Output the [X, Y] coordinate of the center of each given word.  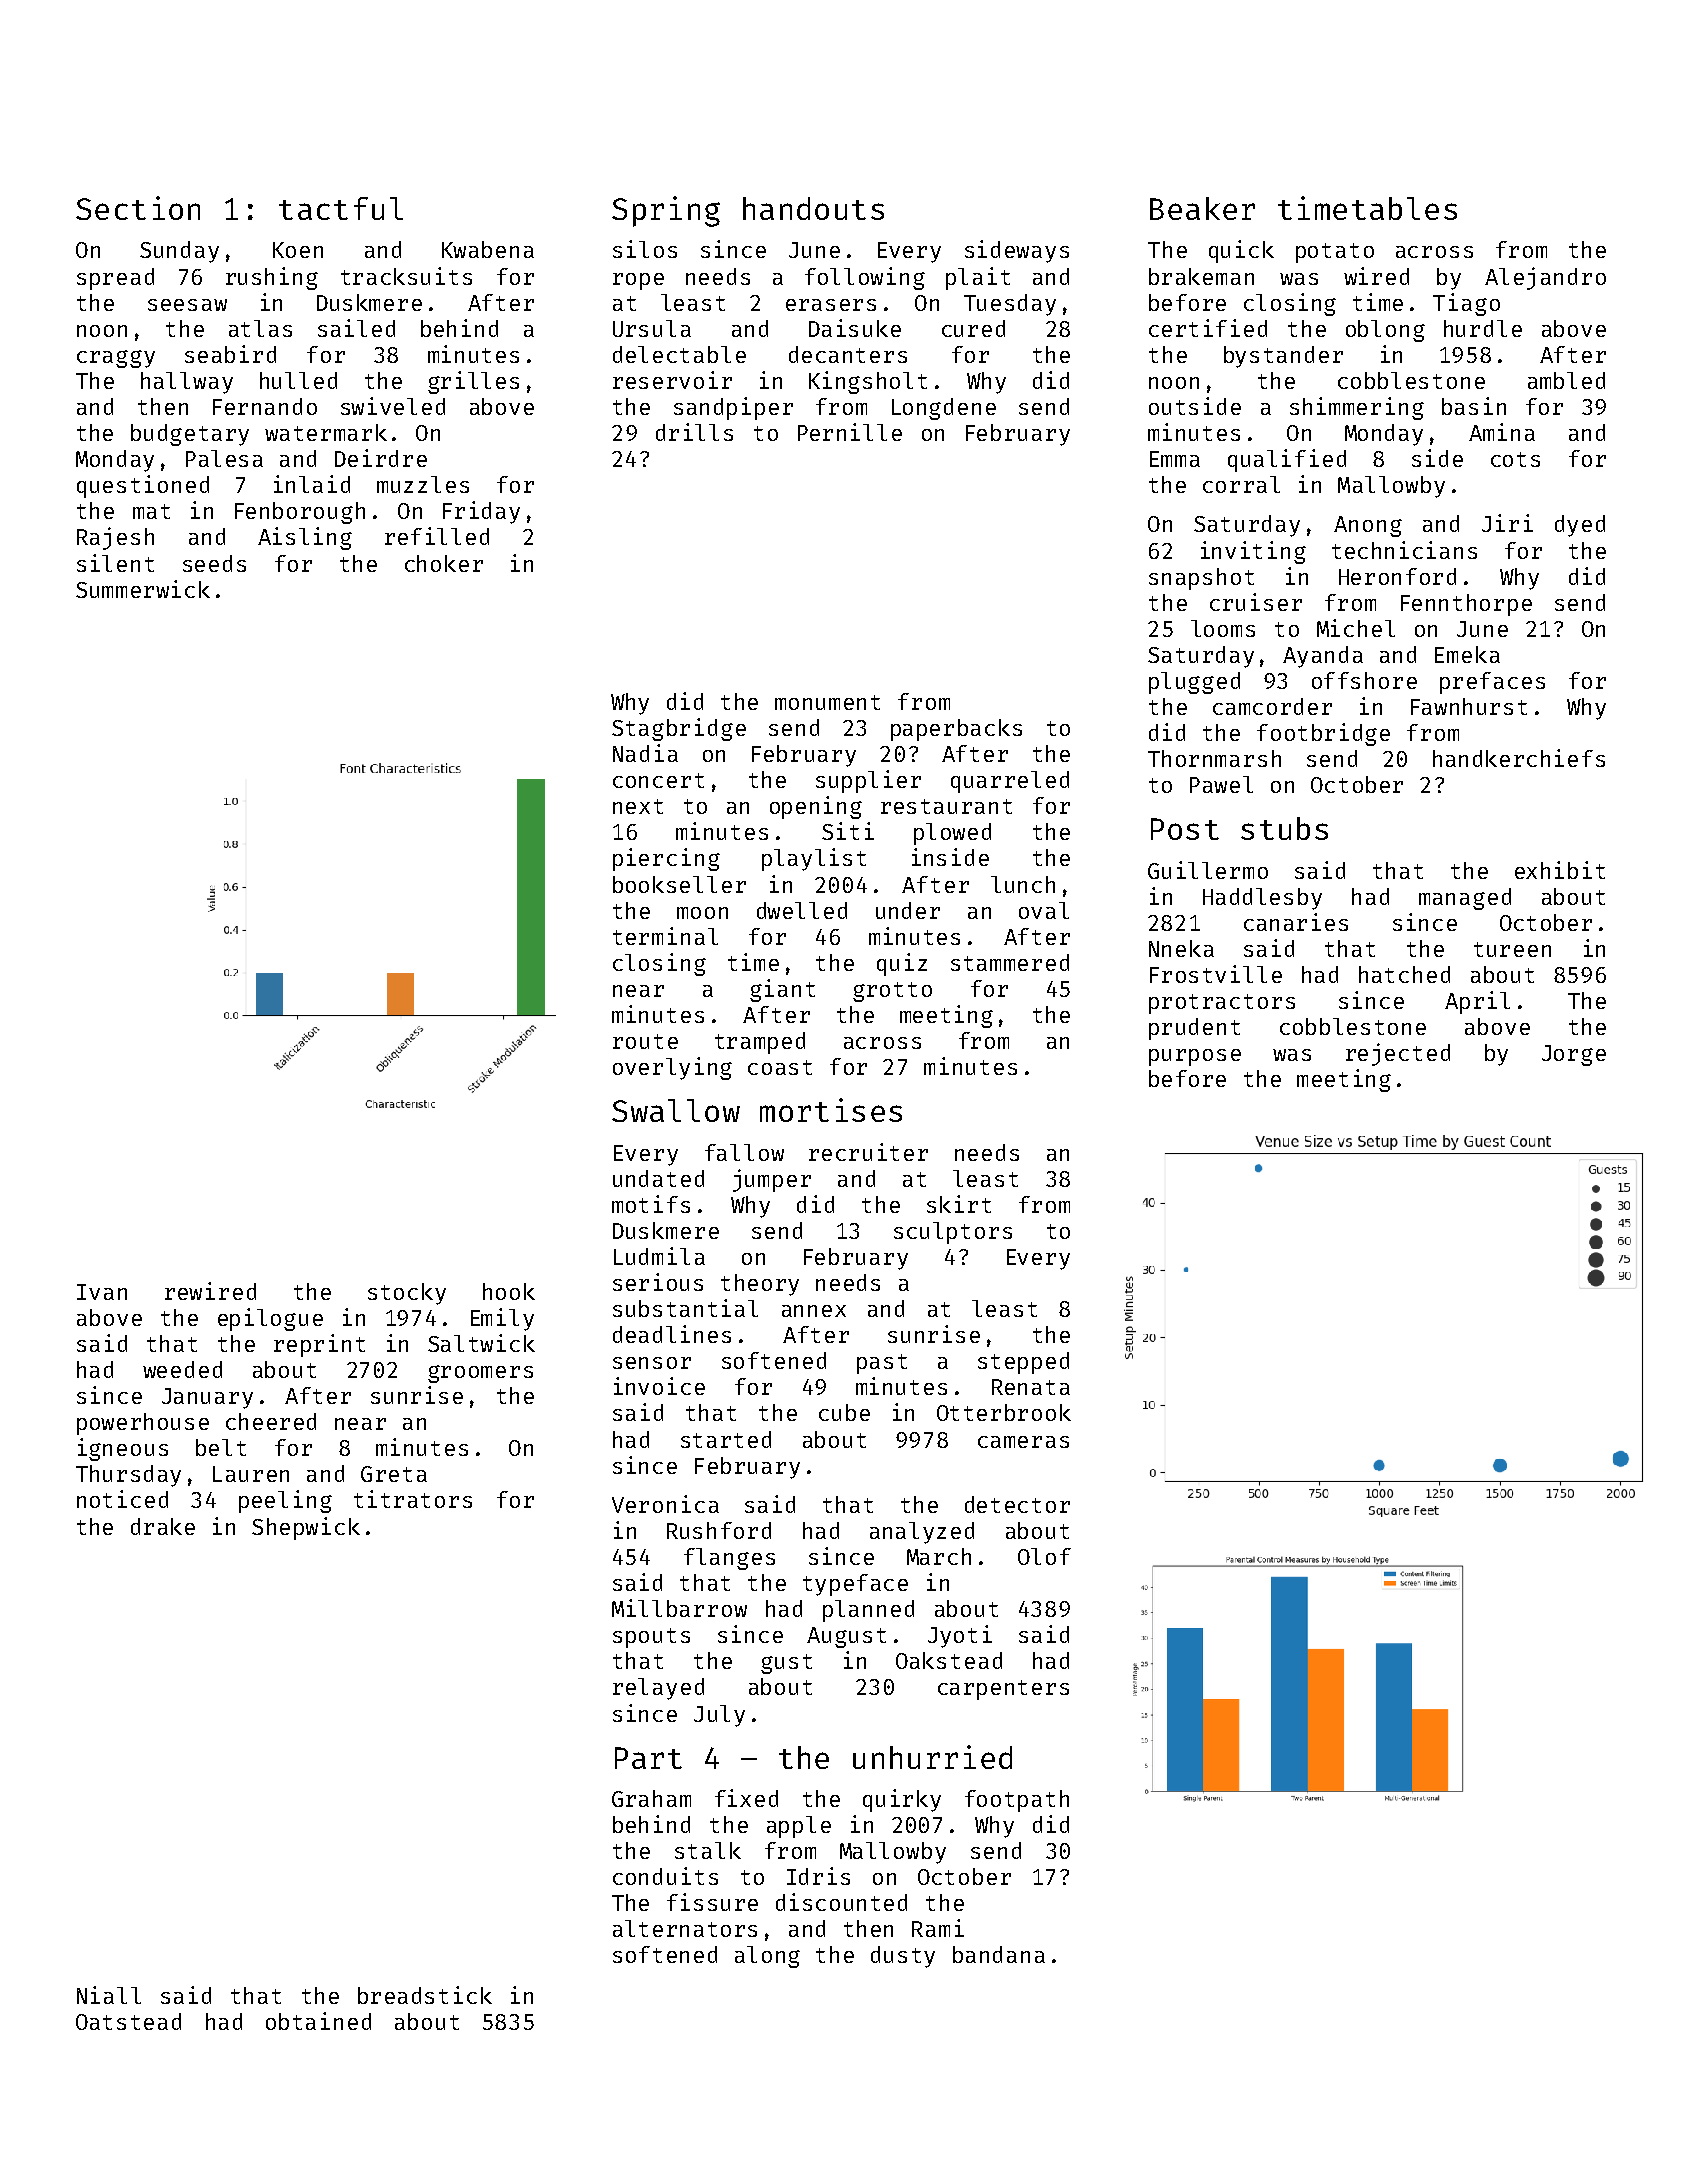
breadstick [425, 1995]
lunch [1023, 884]
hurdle [1483, 328]
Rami [938, 1928]
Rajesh [115, 538]
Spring [666, 211]
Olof [1044, 1556]
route [645, 1041]
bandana [999, 1954]
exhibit [1560, 870]
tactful [341, 208]
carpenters [1003, 1690]
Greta [394, 1474]
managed [1465, 899]
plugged [1194, 683]
